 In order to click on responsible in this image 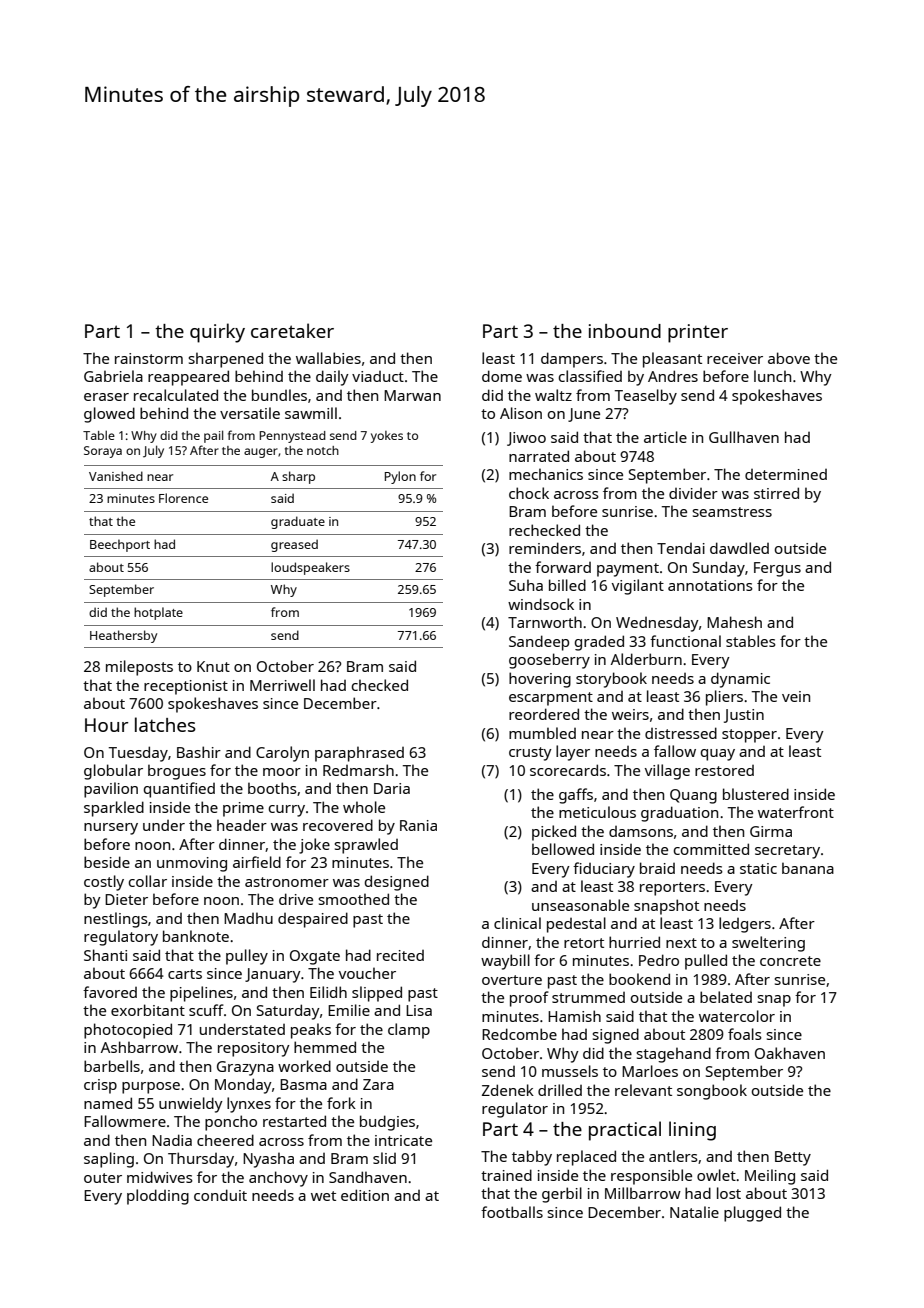, I will do `click(651, 1177)`.
